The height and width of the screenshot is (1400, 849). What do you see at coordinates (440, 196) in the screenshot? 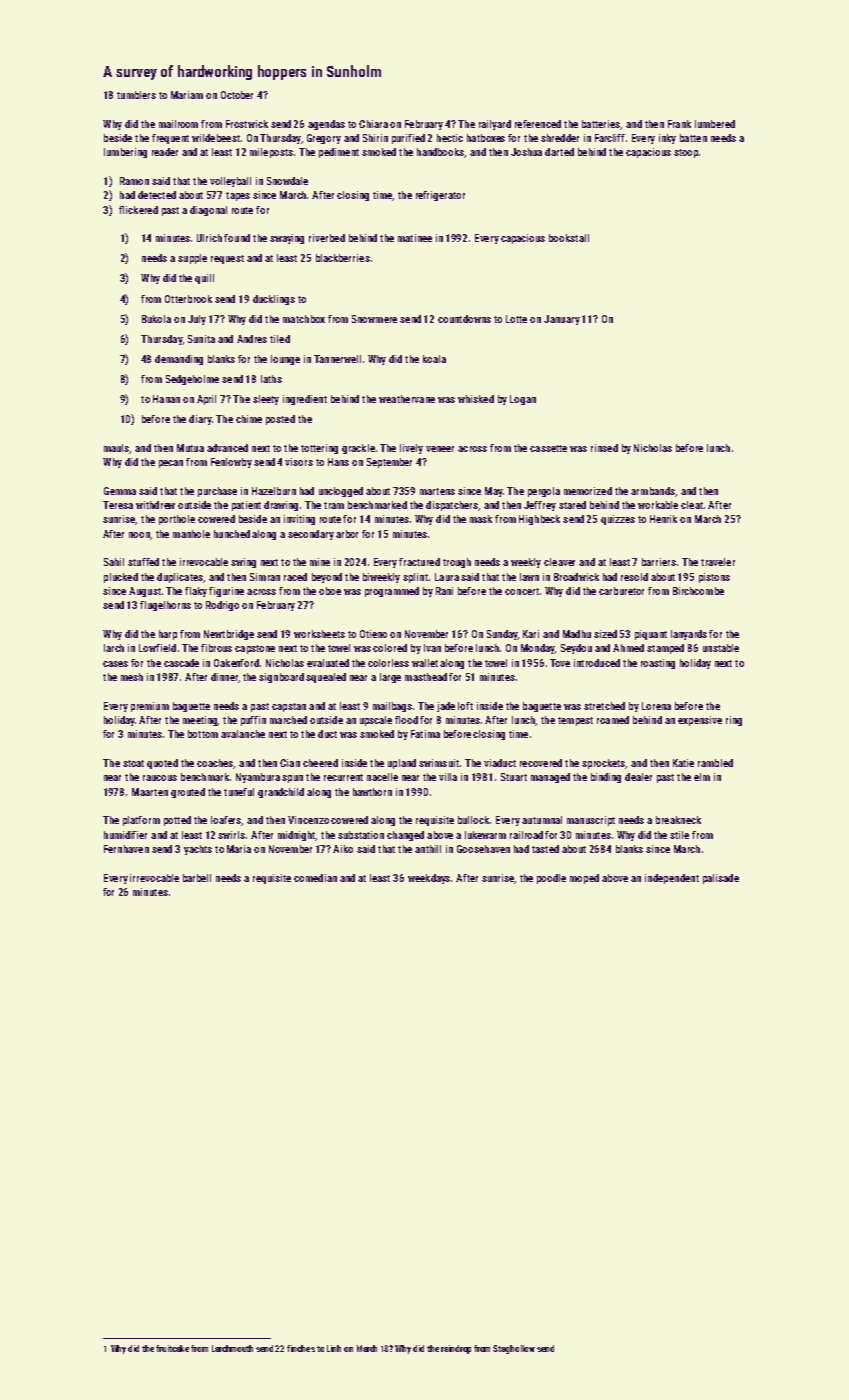
I see `refrigerator` at bounding box center [440, 196].
